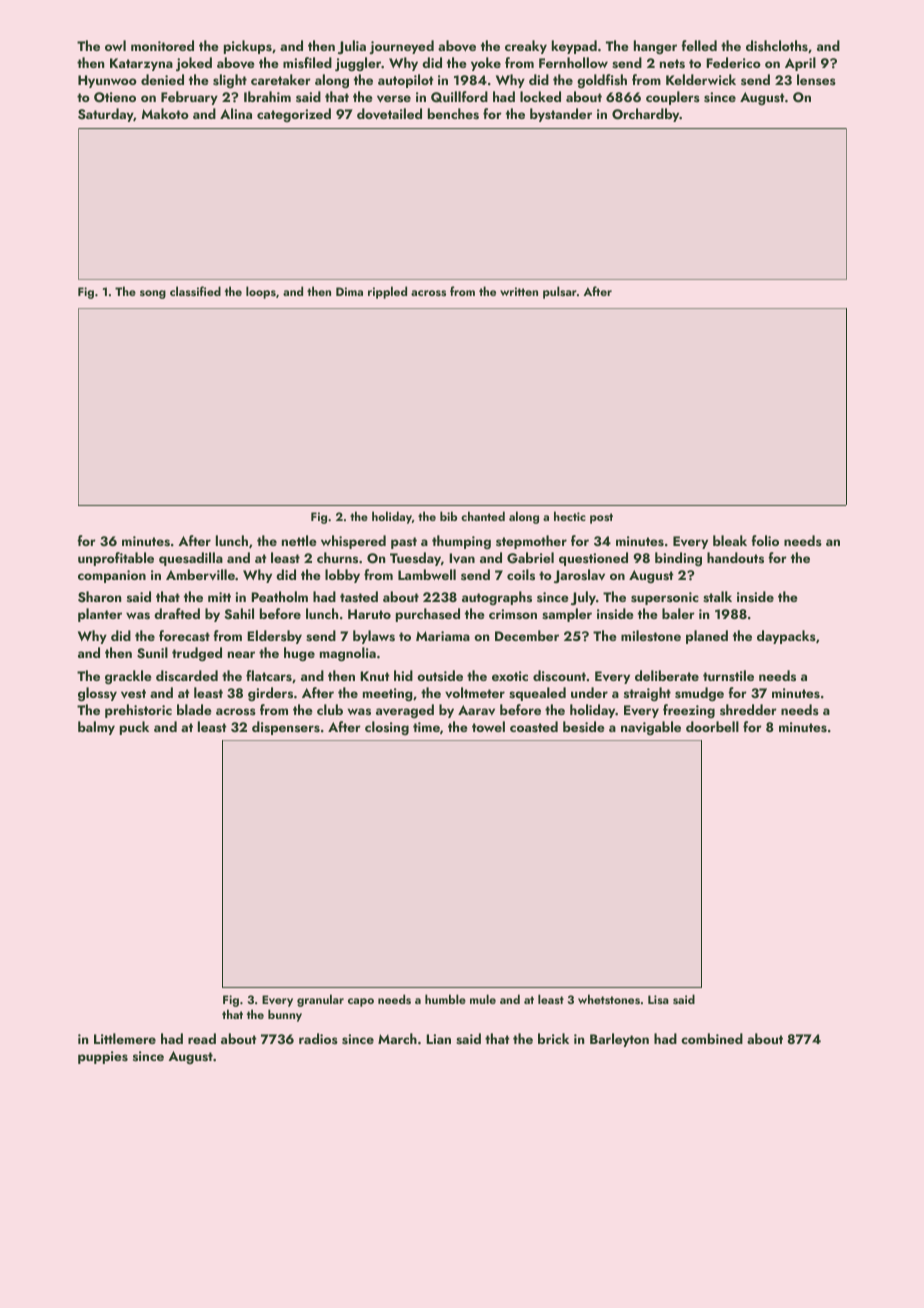  Describe the element at coordinates (285, 1015) in the document. I see `bunny` at that location.
